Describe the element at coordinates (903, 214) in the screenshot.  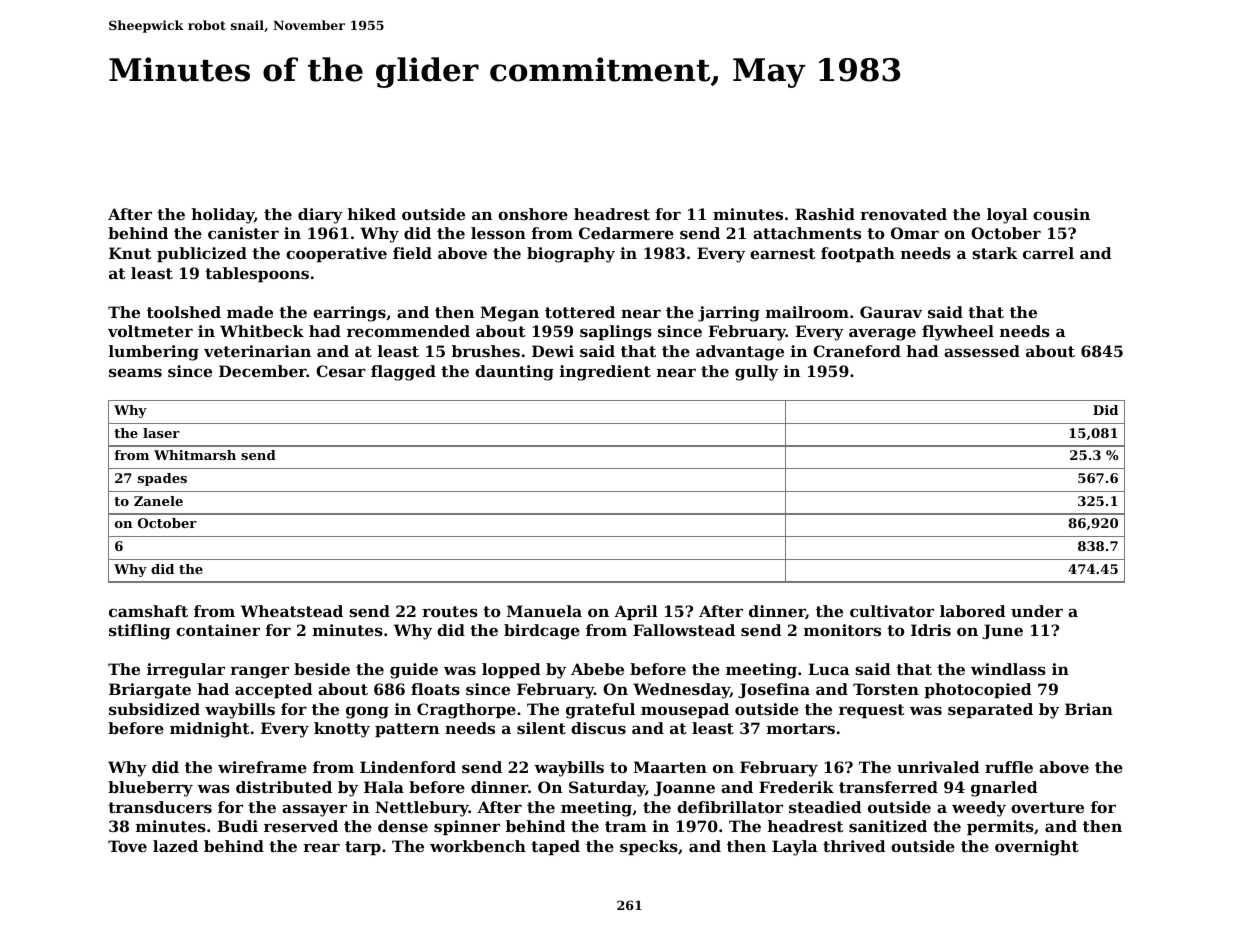
I see `renovated` at that location.
